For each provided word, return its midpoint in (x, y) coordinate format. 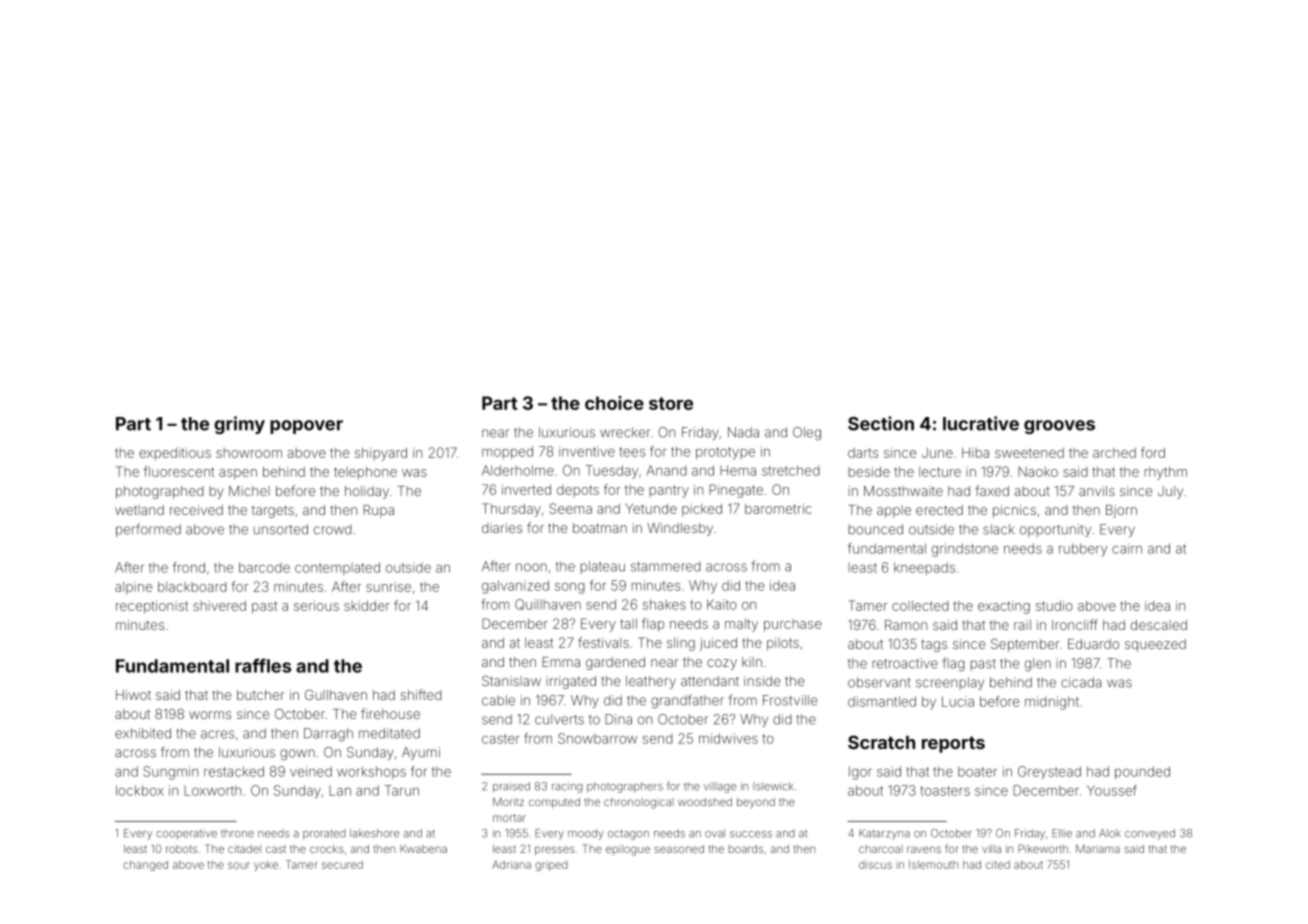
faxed (992, 490)
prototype (725, 453)
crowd (333, 529)
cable (498, 700)
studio (1054, 605)
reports (953, 744)
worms (210, 715)
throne (237, 833)
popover (306, 427)
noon (531, 567)
